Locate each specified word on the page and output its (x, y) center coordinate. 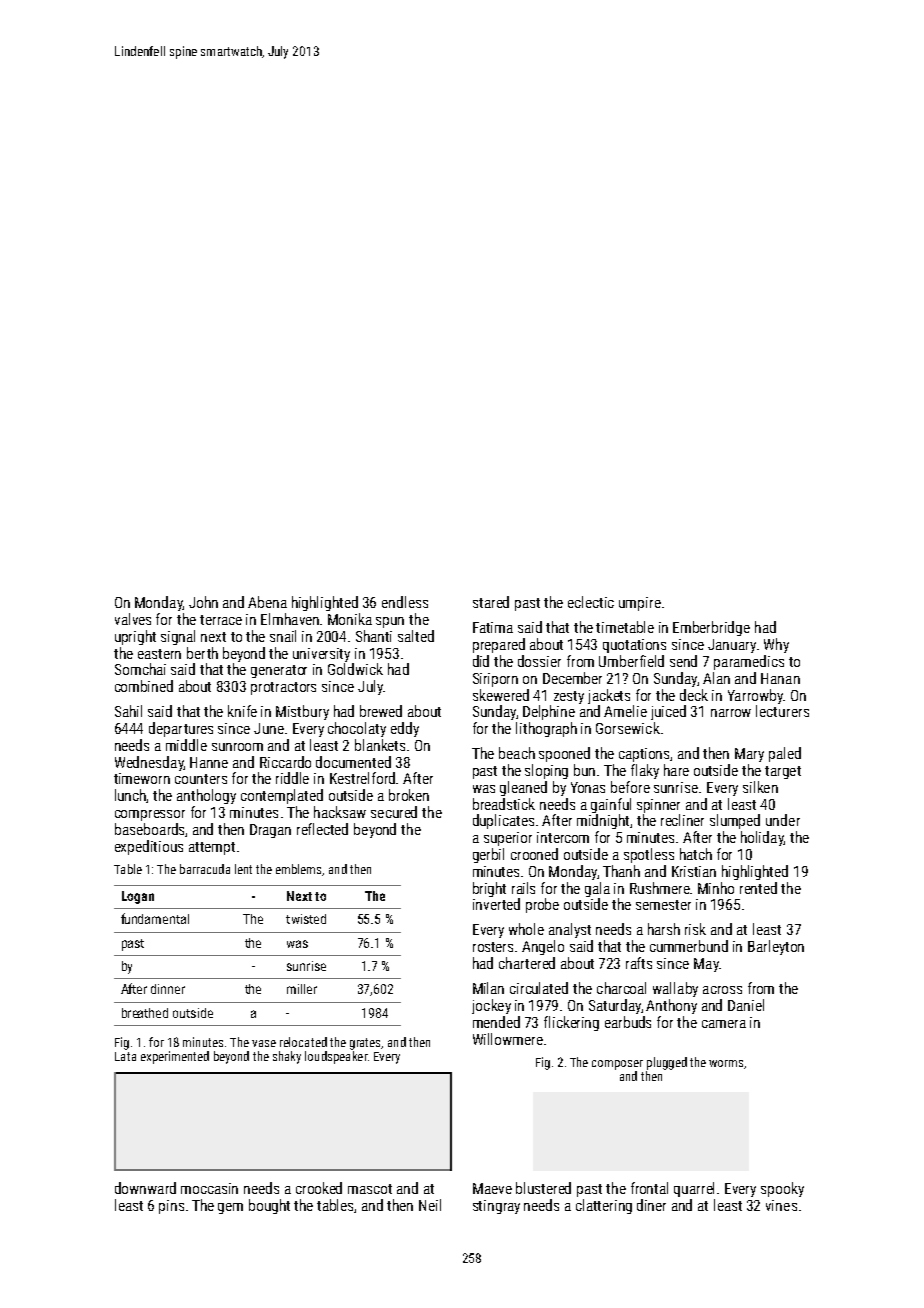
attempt (212, 848)
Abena (267, 602)
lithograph (546, 729)
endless (405, 602)
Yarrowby (755, 696)
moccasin (209, 1188)
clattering (604, 1206)
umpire (640, 604)
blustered (543, 1188)
